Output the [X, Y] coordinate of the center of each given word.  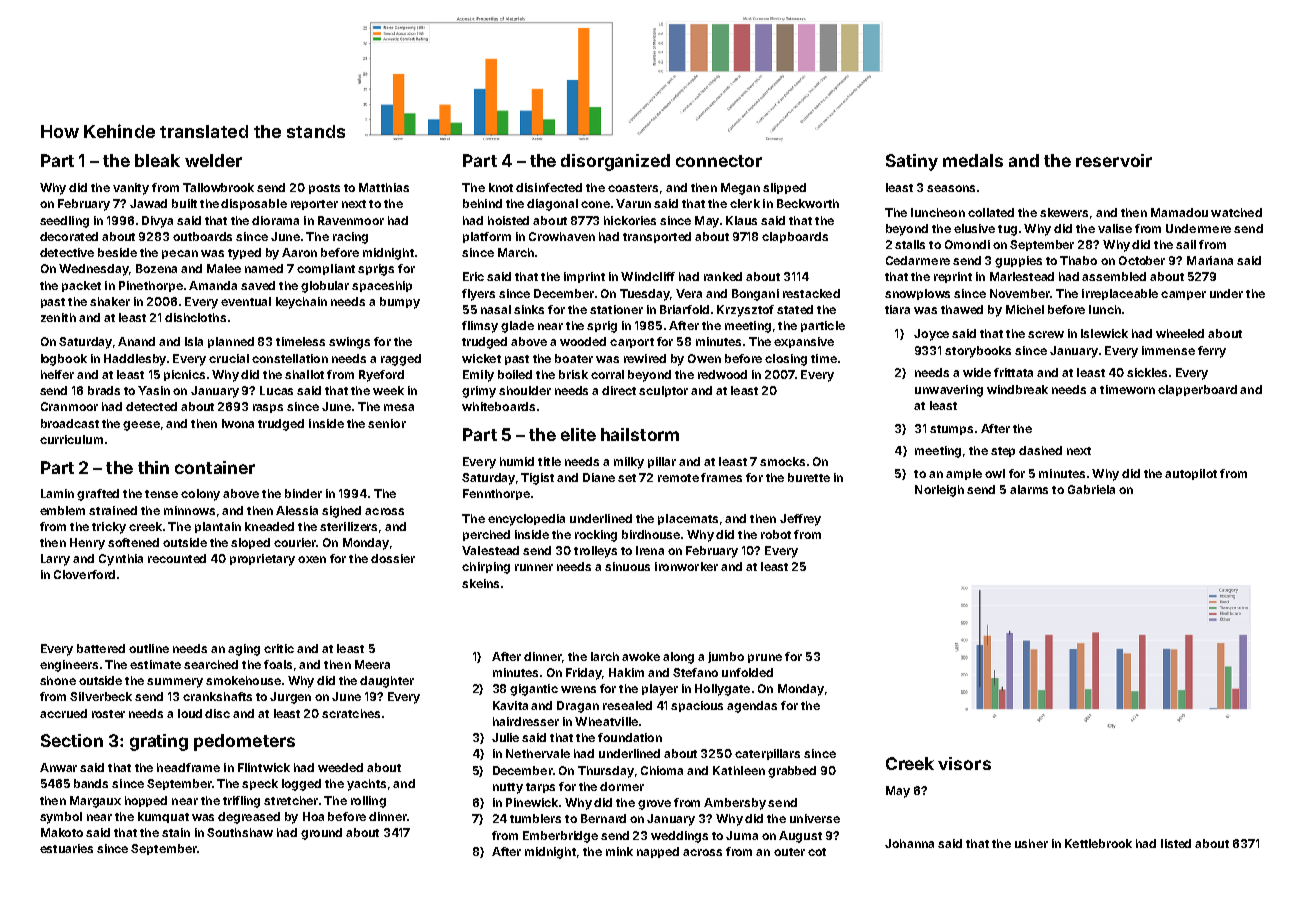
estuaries [66, 848]
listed [1176, 843]
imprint [584, 277]
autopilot [1191, 474]
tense [161, 494]
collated [991, 212]
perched [486, 535]
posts [324, 189]
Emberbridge [560, 837]
